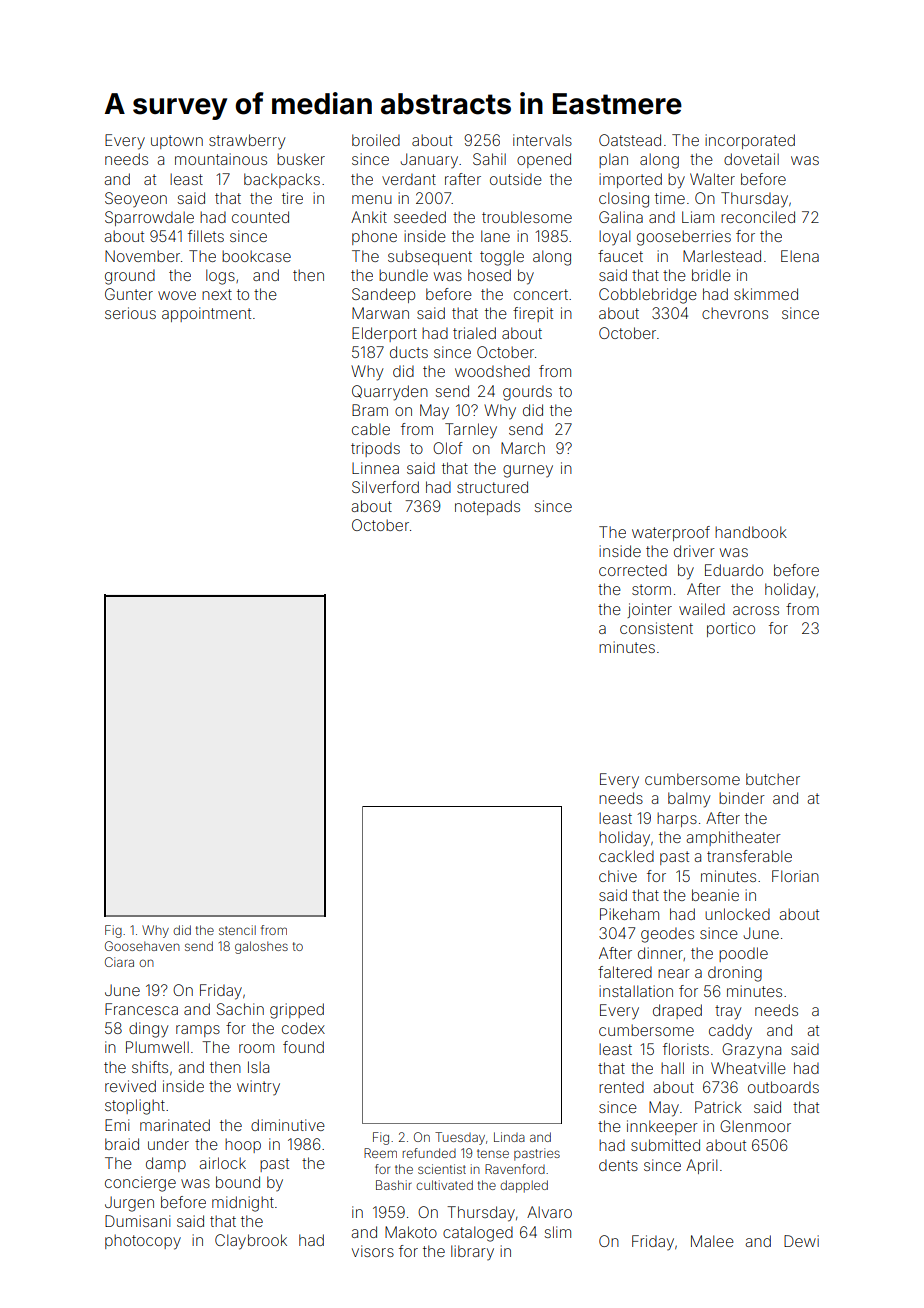  I want to click on incorporated, so click(750, 141).
